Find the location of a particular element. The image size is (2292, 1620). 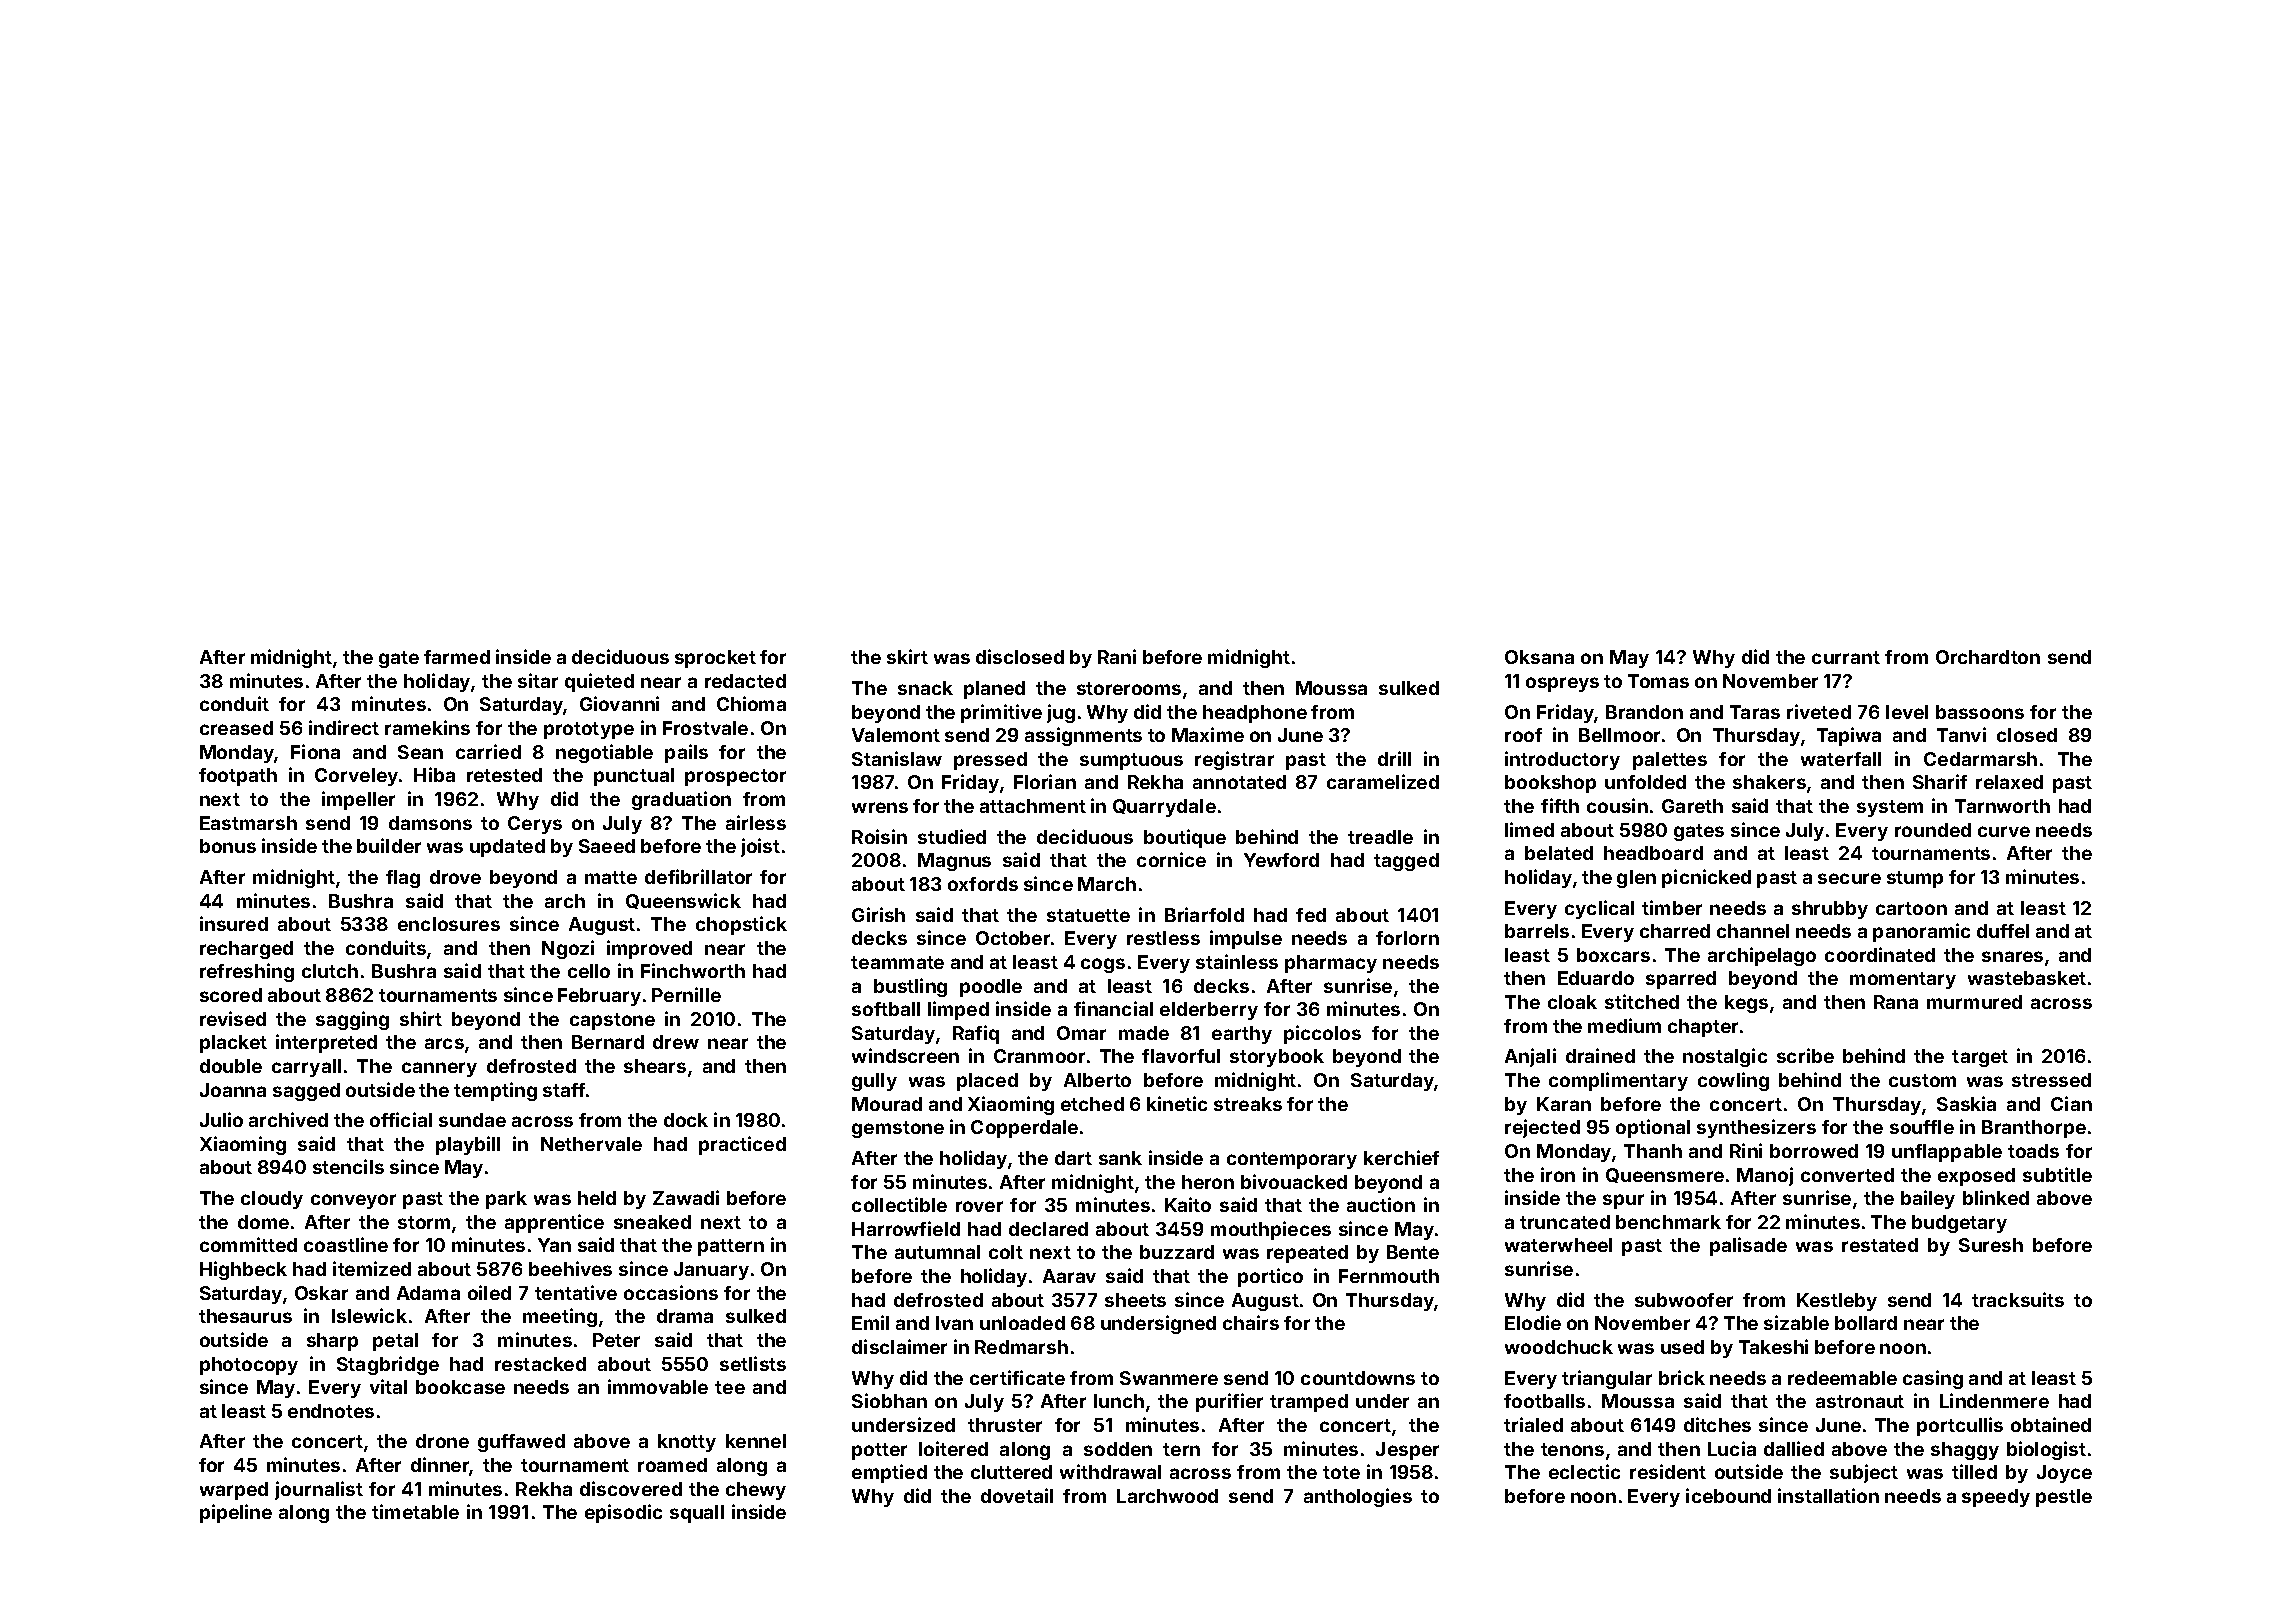

Anjali is located at coordinates (1530, 1057).
